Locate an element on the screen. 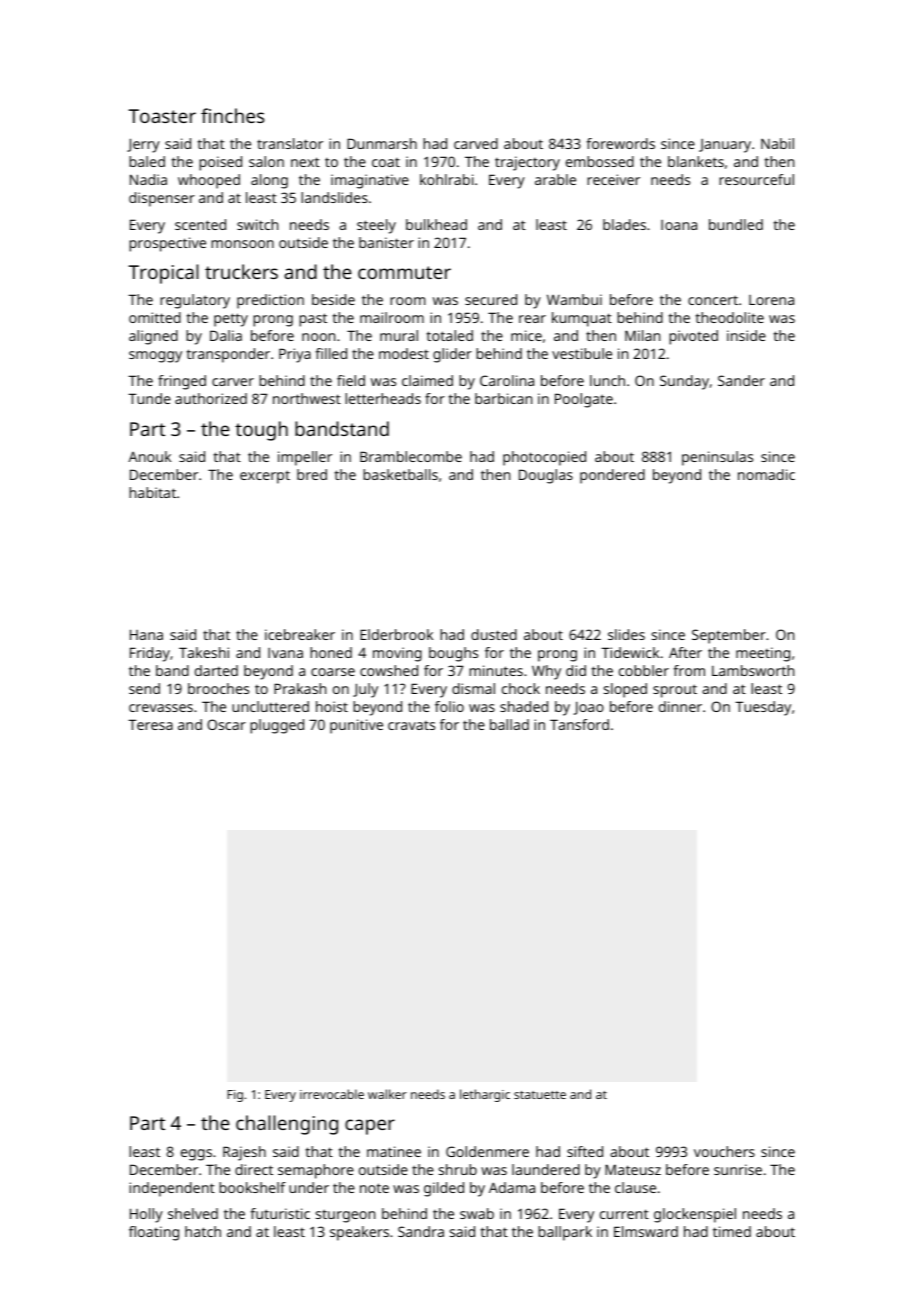 The width and height of the screenshot is (924, 1314). beside is located at coordinates (333, 299).
